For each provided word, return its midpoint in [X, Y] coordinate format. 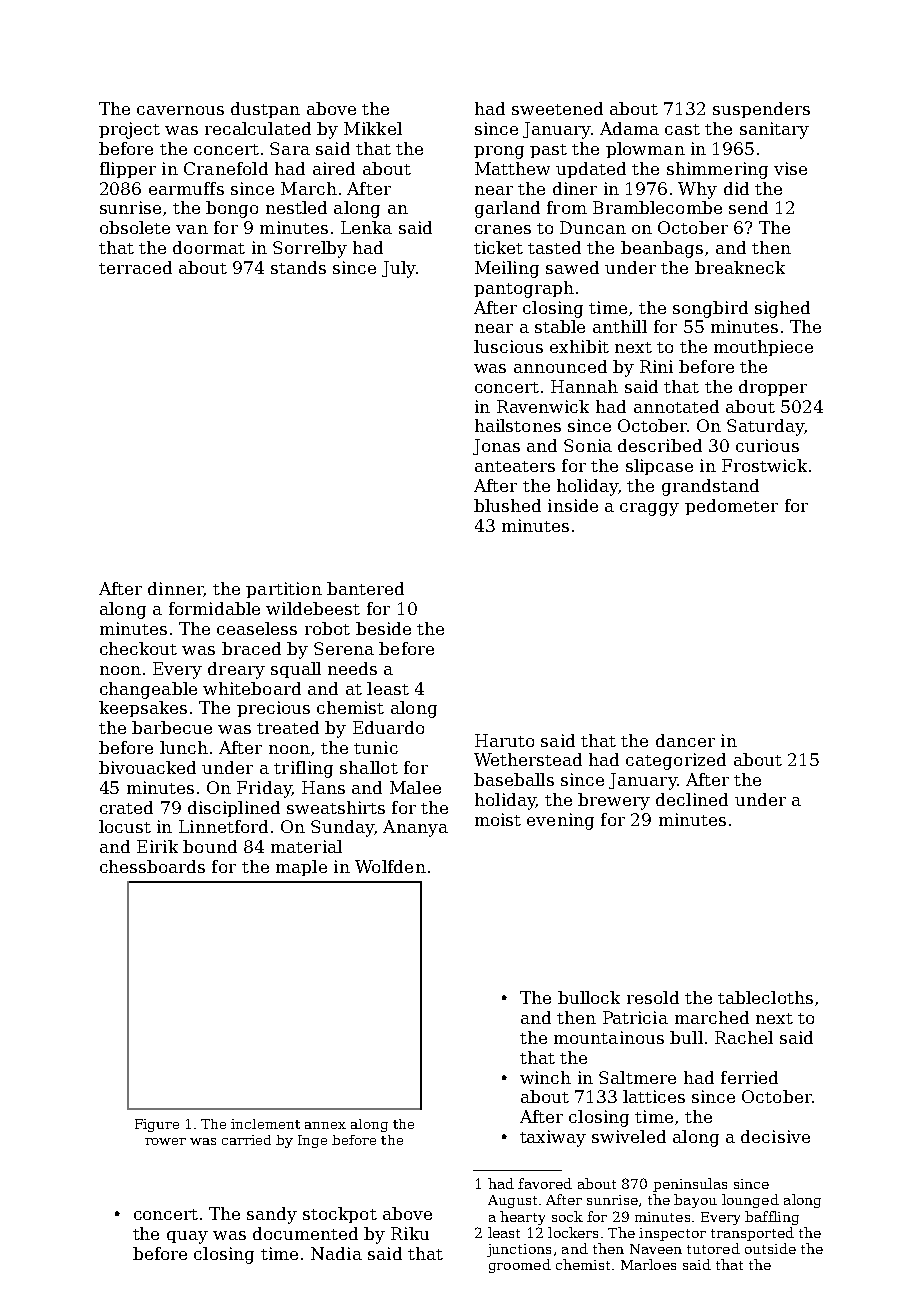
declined [692, 799]
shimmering [717, 170]
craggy [649, 509]
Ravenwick [543, 406]
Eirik [157, 846]
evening [560, 821]
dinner [176, 589]
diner [575, 188]
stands [298, 267]
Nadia [336, 1253]
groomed [520, 1266]
